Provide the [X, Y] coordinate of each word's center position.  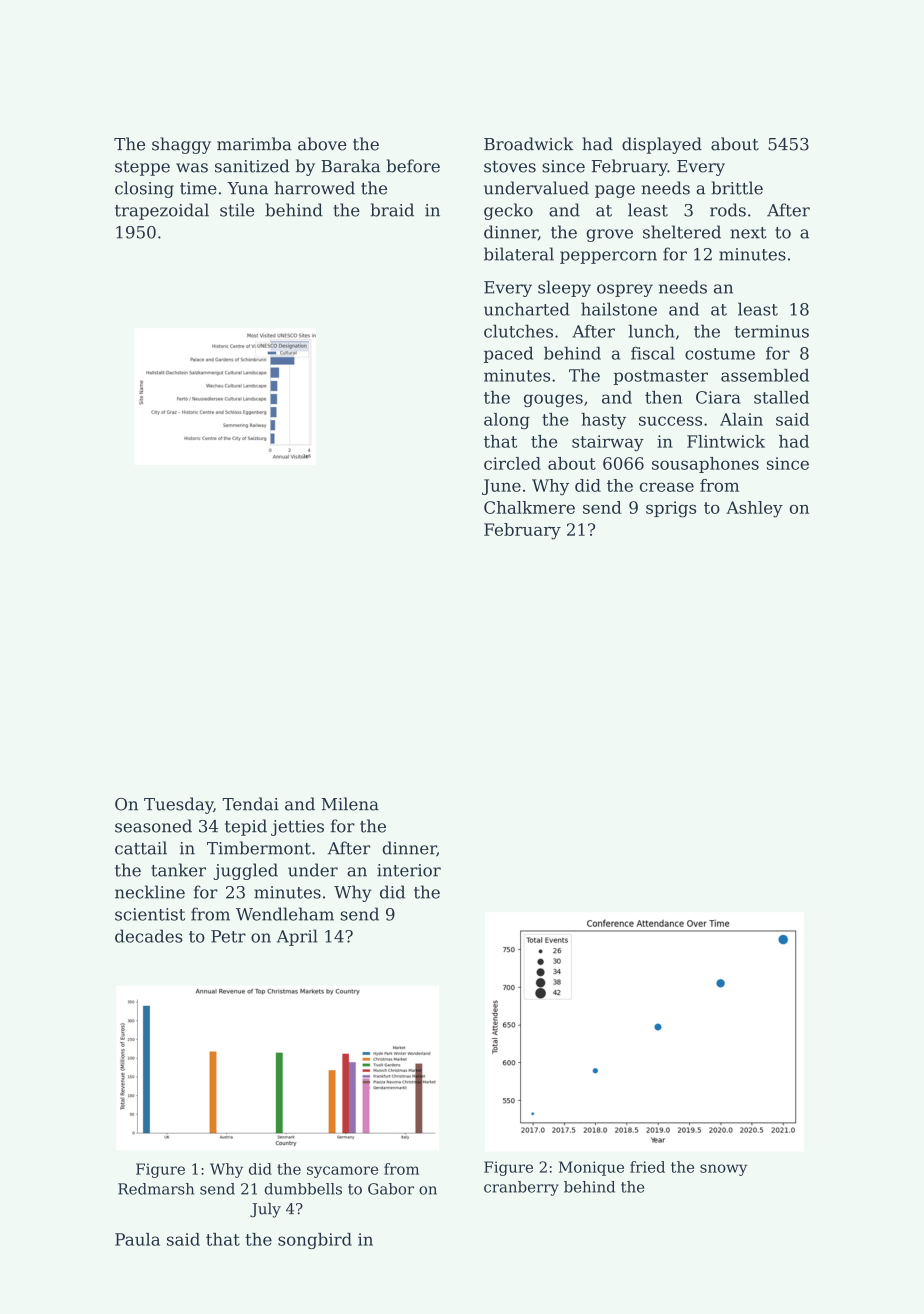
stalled [781, 397]
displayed [662, 145]
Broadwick [528, 144]
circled [512, 463]
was [192, 168]
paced [508, 355]
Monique [591, 1168]
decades [148, 936]
